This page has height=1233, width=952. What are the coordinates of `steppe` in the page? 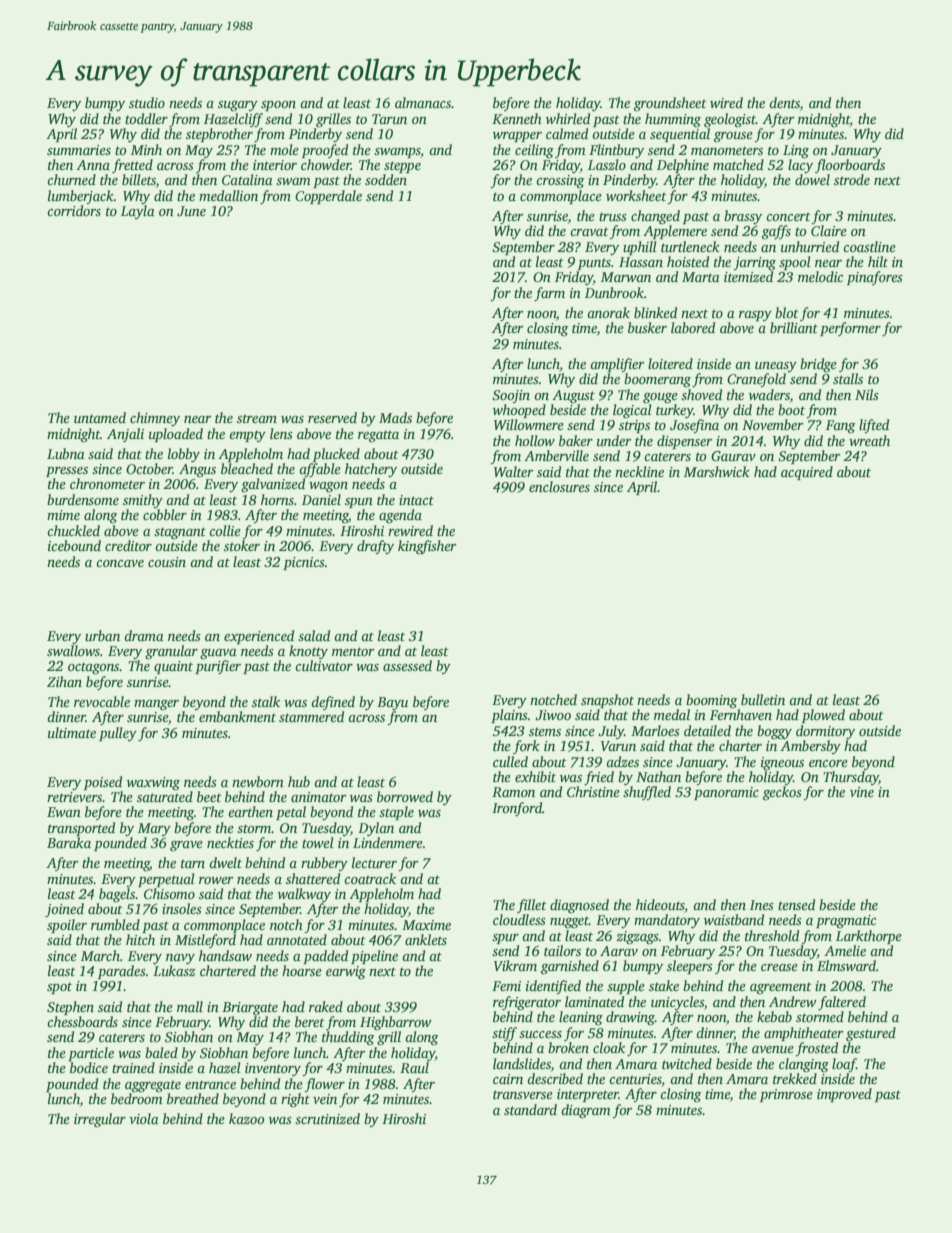 It's located at (402, 167).
